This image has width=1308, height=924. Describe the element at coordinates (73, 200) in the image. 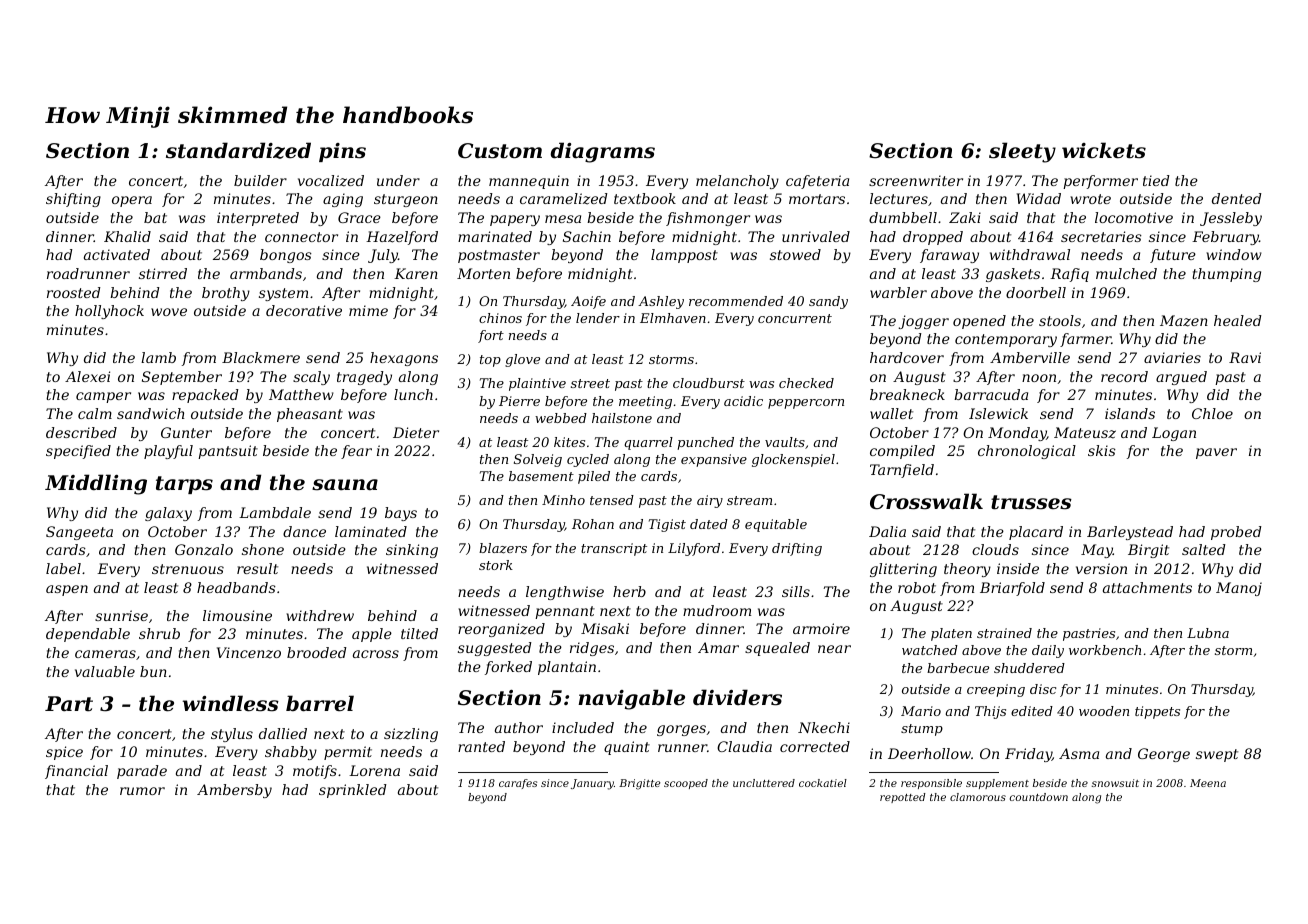

I see `shifting` at that location.
